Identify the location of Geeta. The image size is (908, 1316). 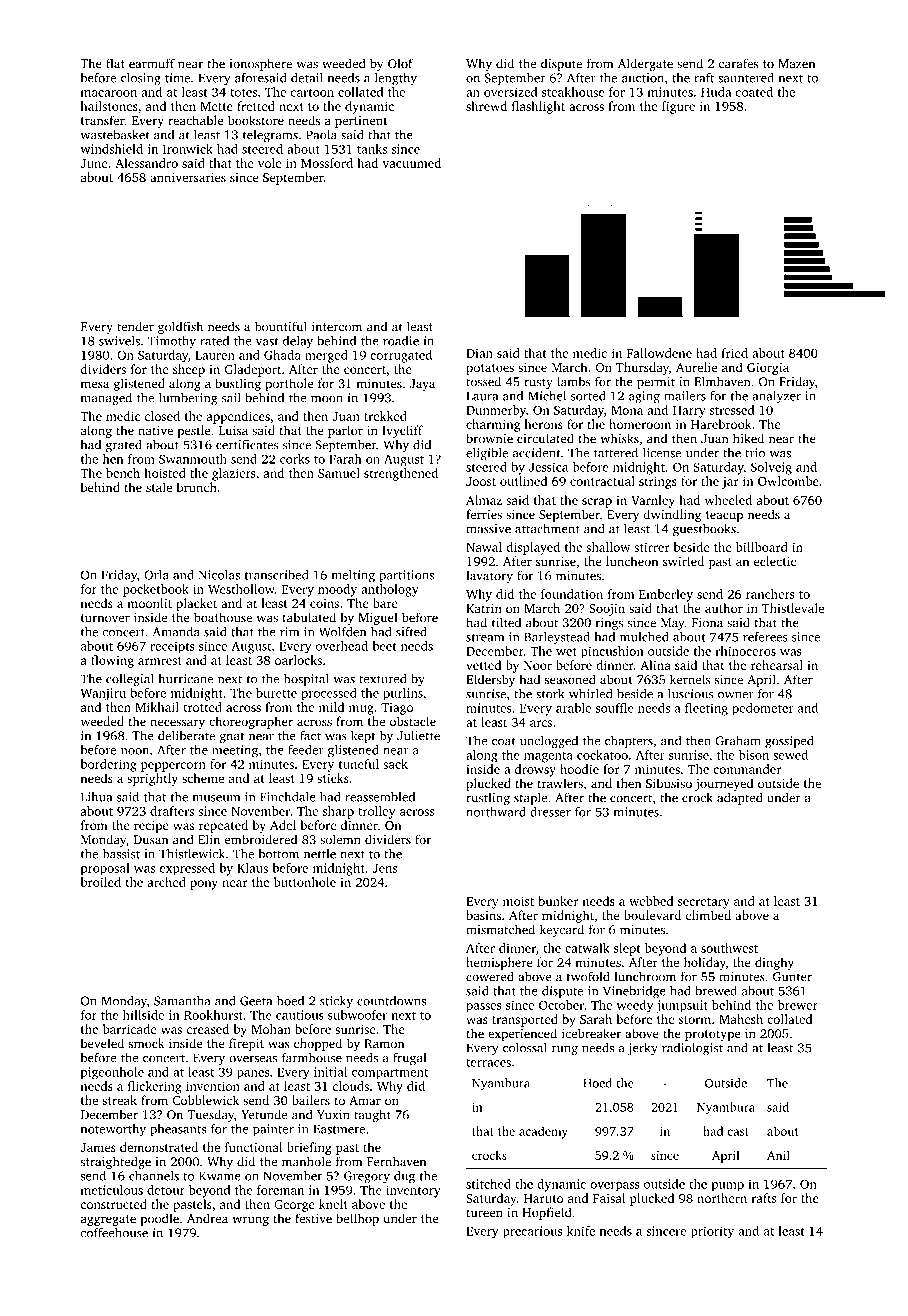
(256, 1001).
